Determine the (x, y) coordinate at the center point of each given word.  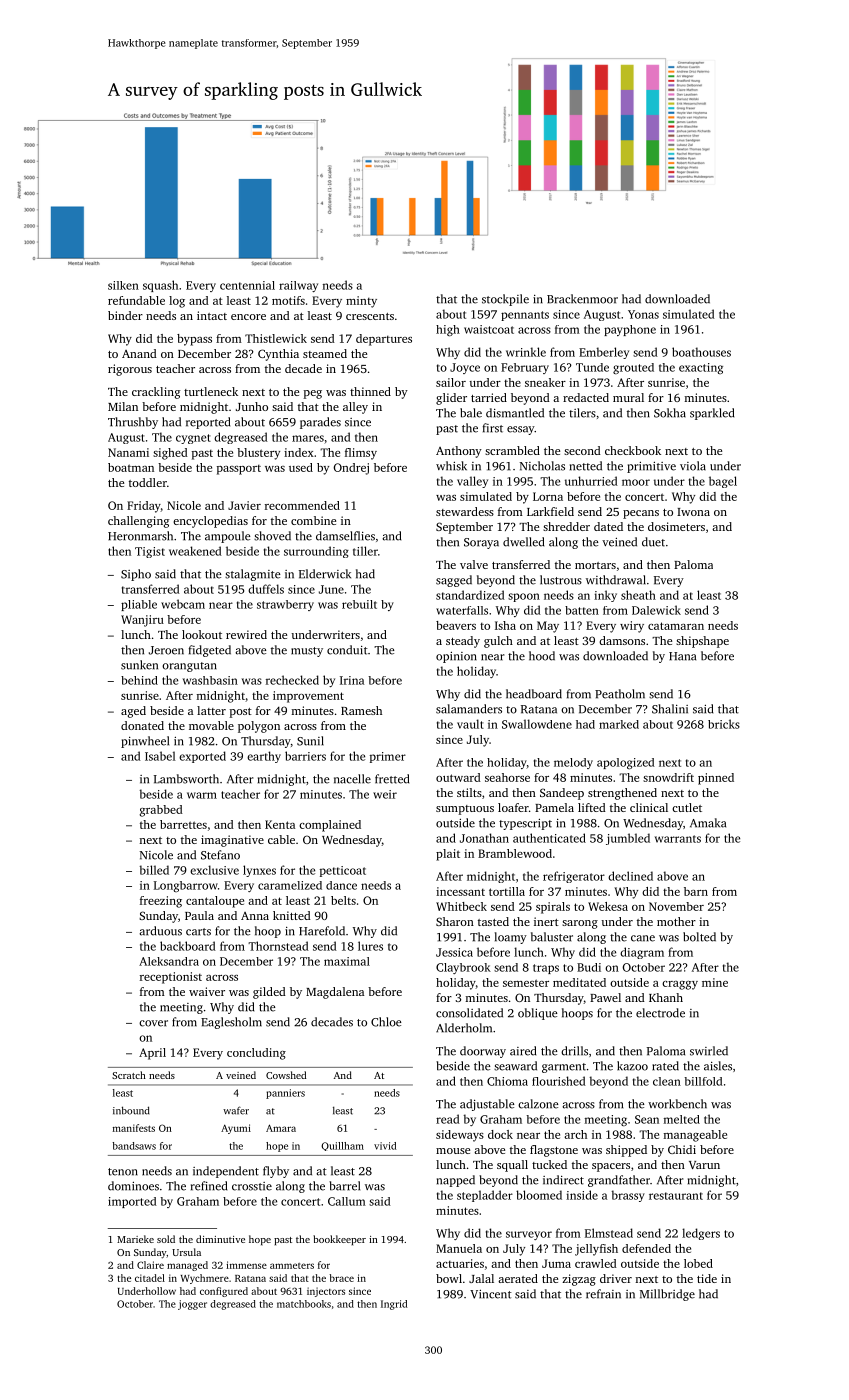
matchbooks (304, 1304)
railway (298, 286)
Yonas (643, 314)
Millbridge (667, 1295)
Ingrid (394, 1305)
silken (123, 285)
